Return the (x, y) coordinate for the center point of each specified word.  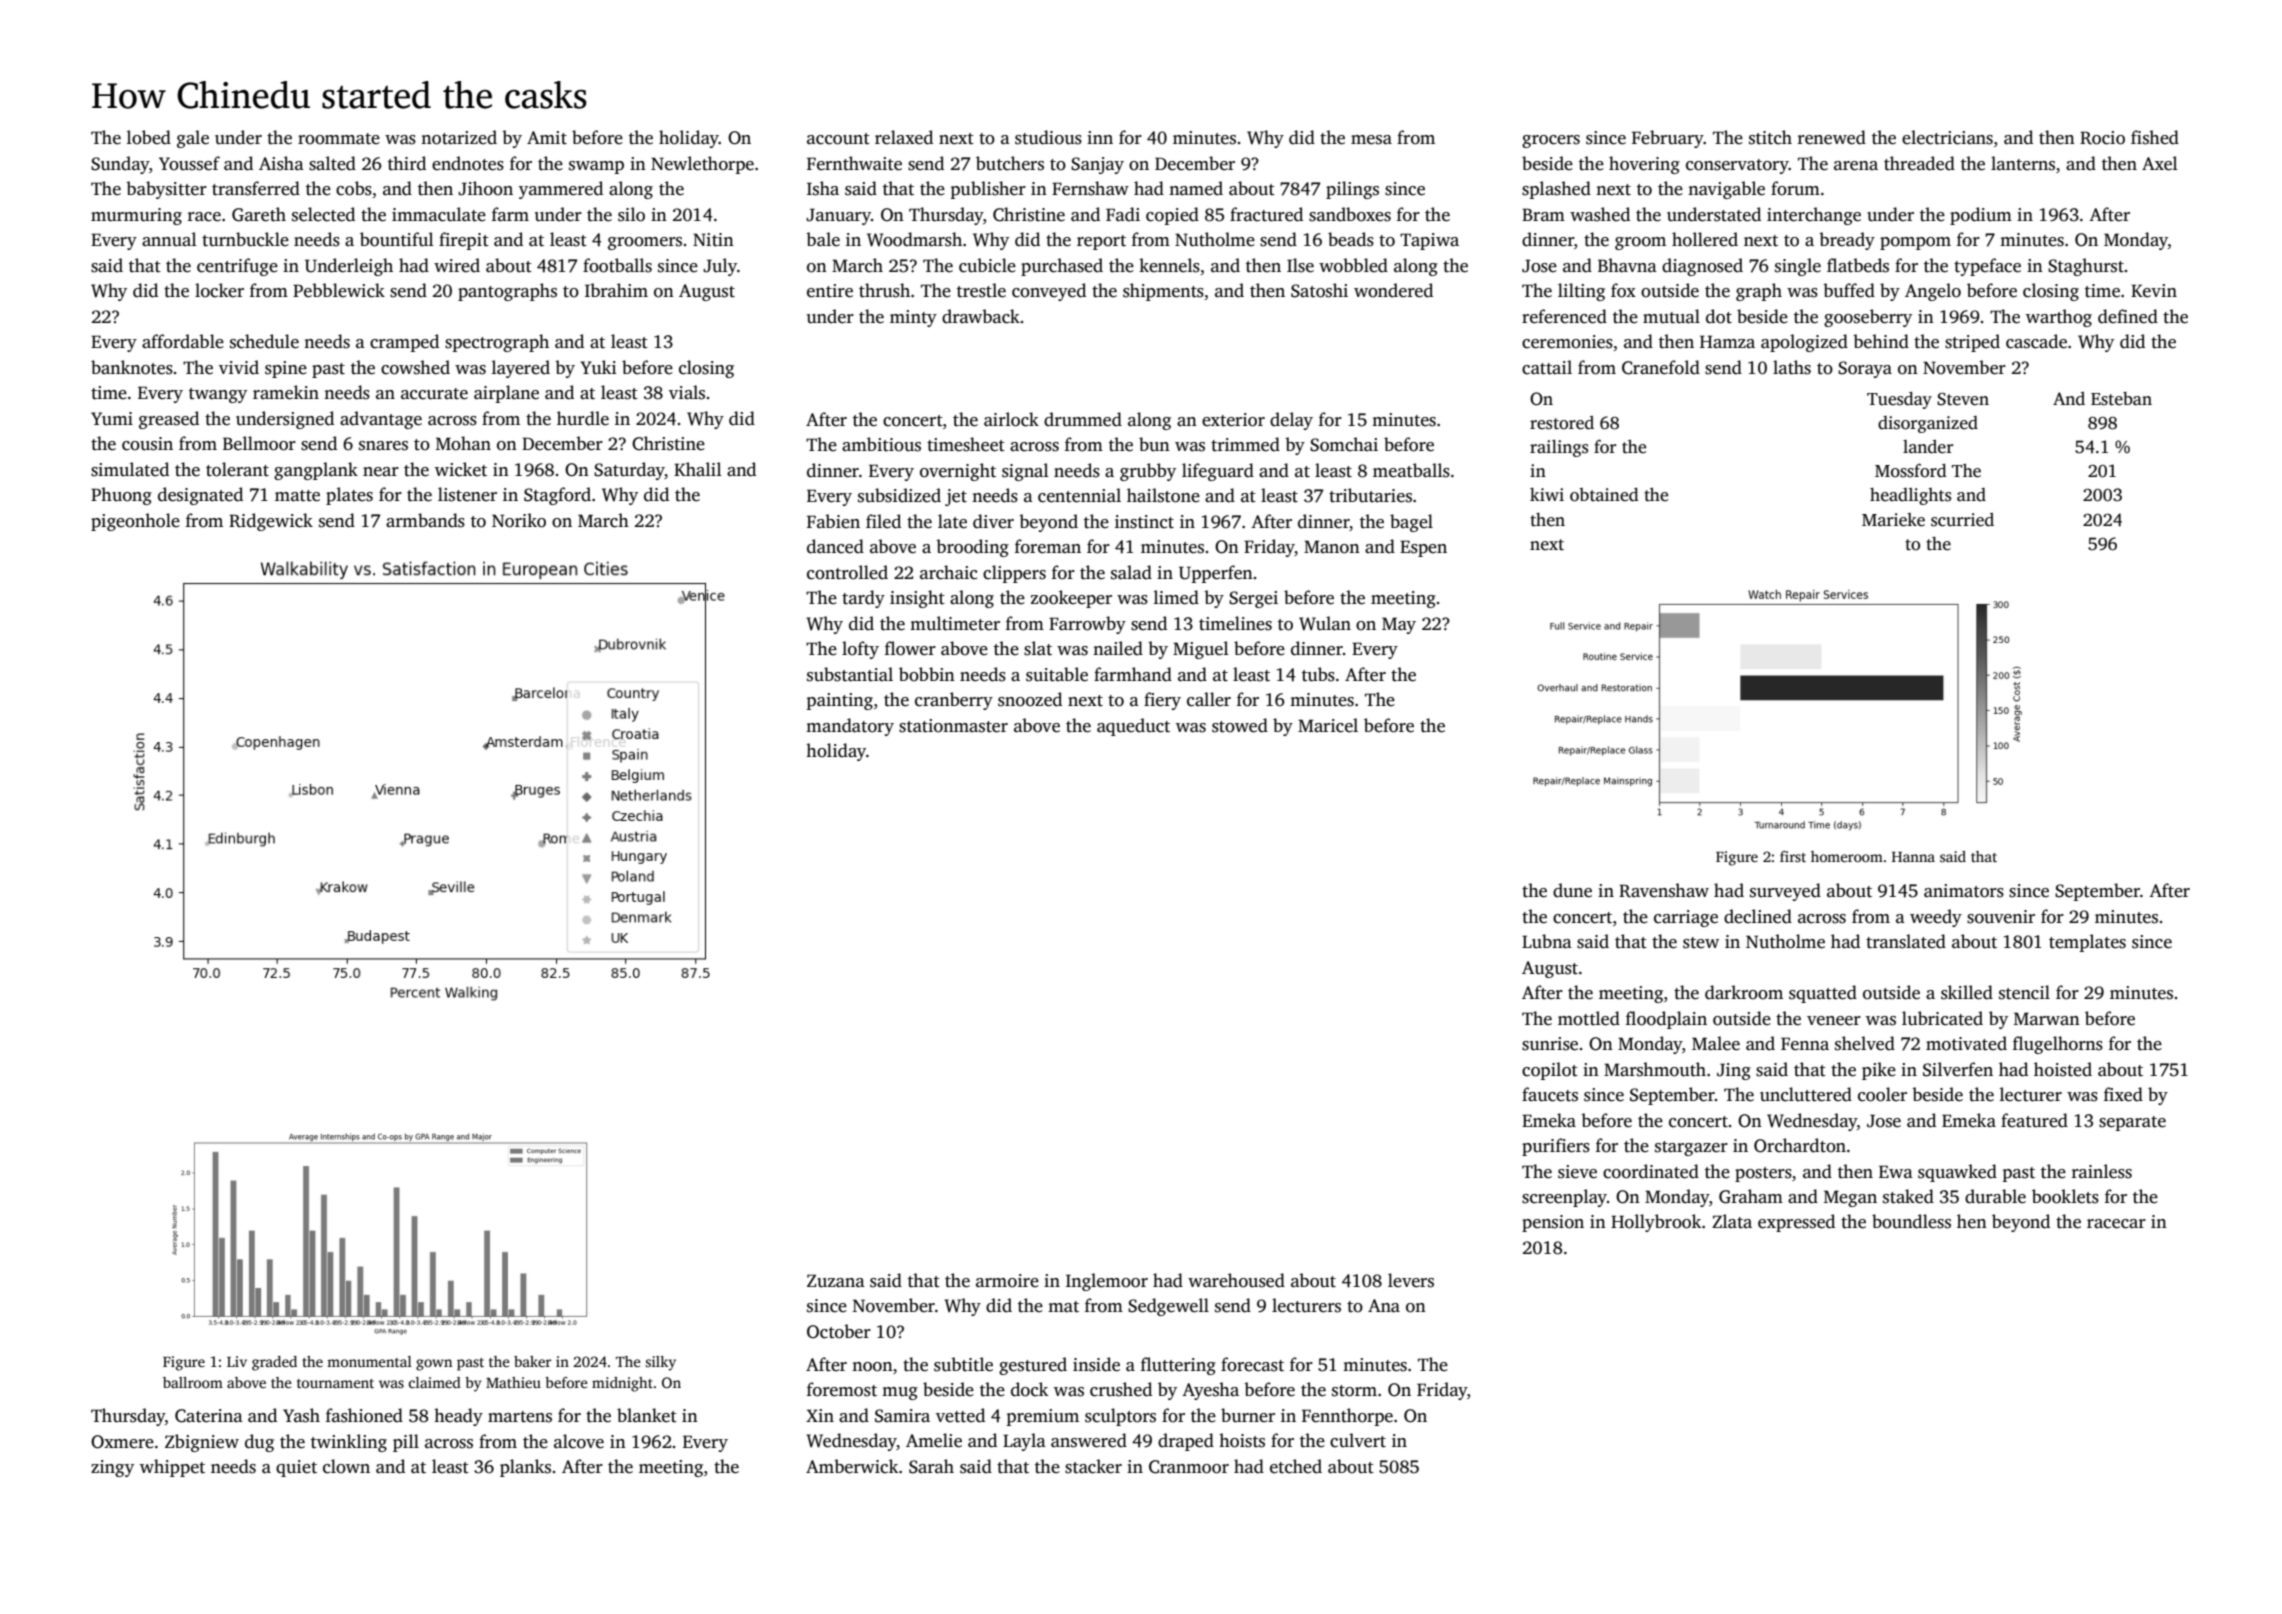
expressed (1796, 1223)
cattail (1547, 367)
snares (383, 446)
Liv (237, 1361)
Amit (547, 138)
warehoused (1236, 1280)
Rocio (2102, 138)
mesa (1371, 140)
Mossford (1911, 471)
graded (274, 1363)
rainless (2102, 1171)
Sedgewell (1168, 1307)
